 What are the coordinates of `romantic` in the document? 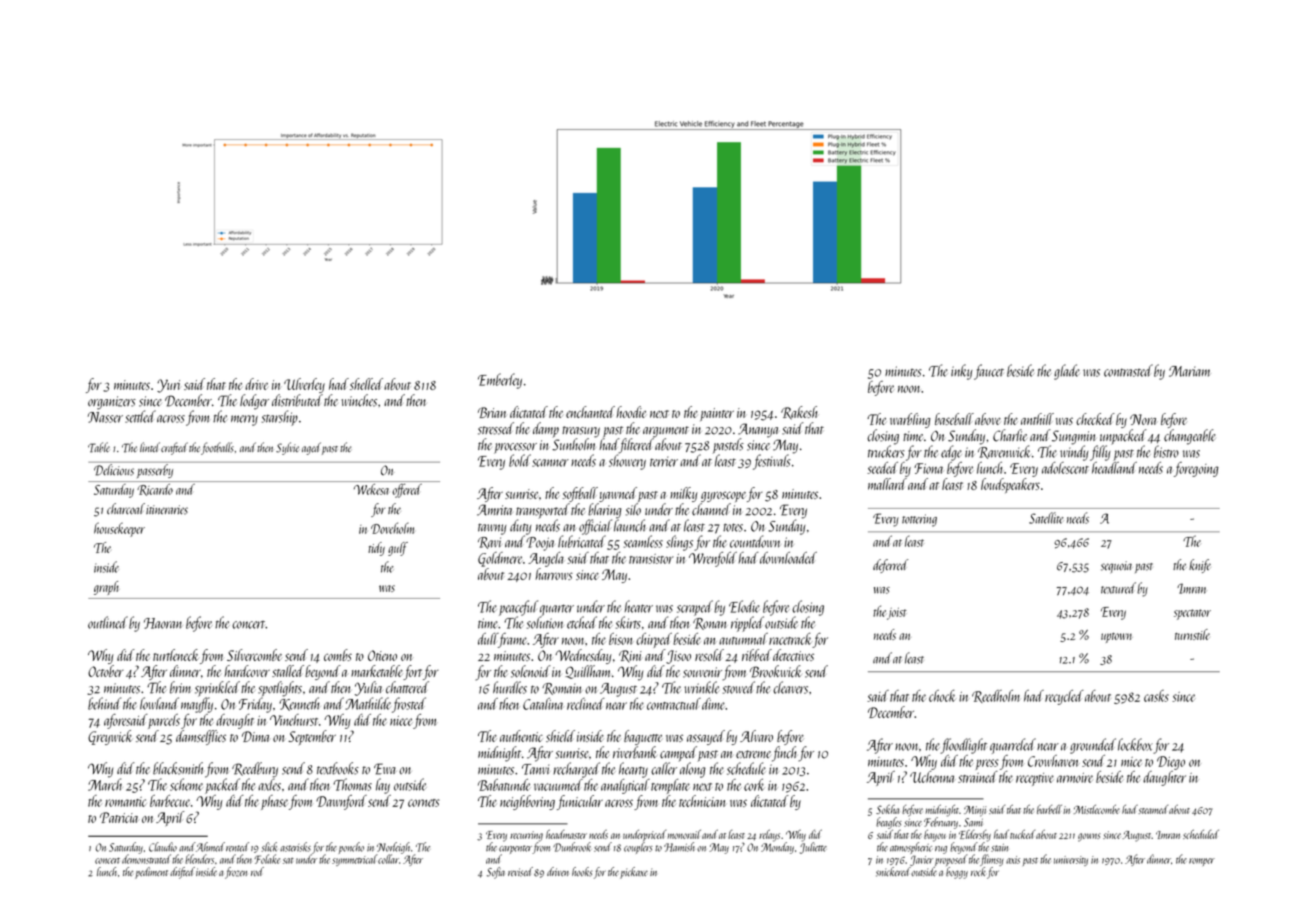 It's located at (125, 802).
